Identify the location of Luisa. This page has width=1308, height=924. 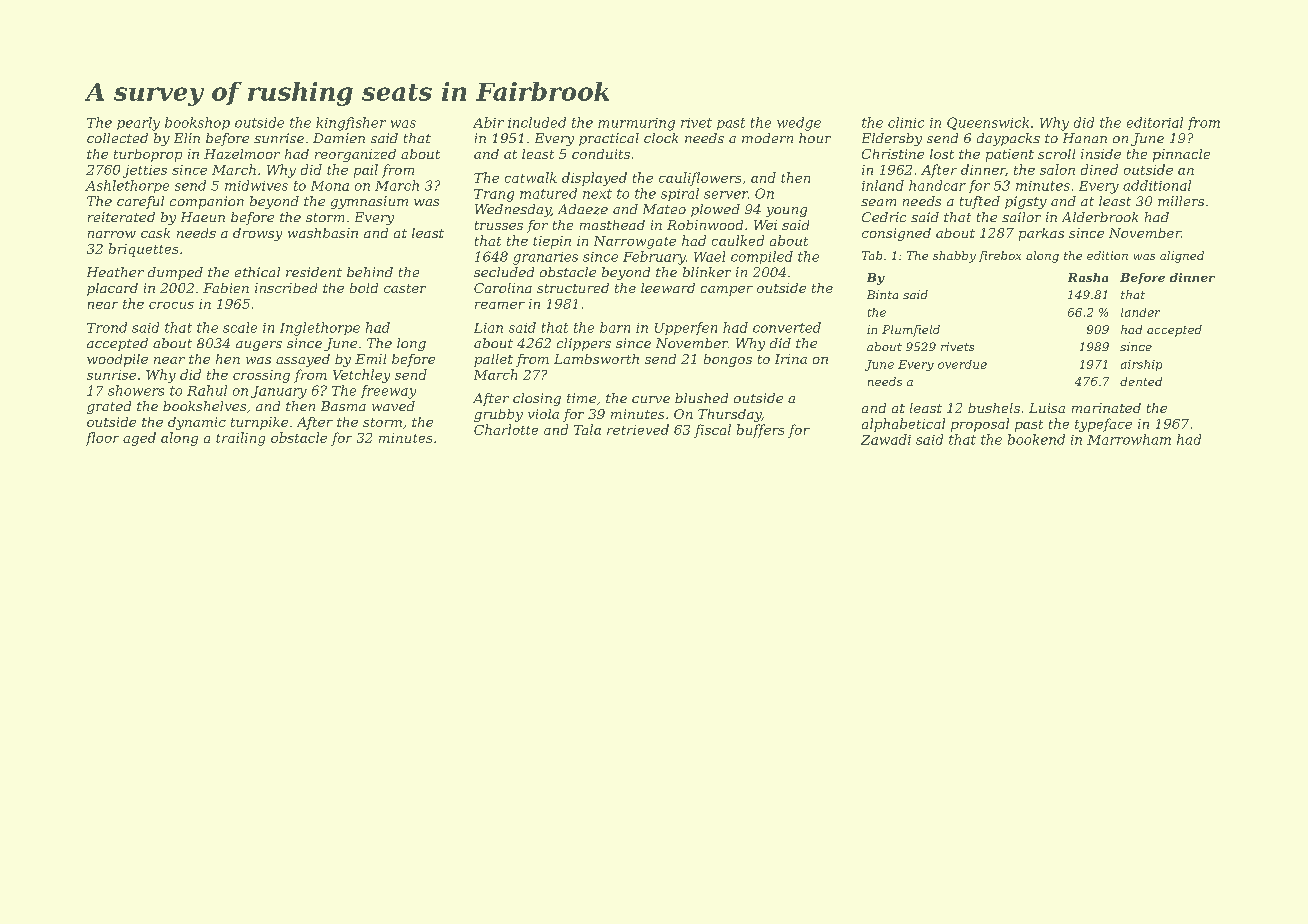
(1047, 408).
